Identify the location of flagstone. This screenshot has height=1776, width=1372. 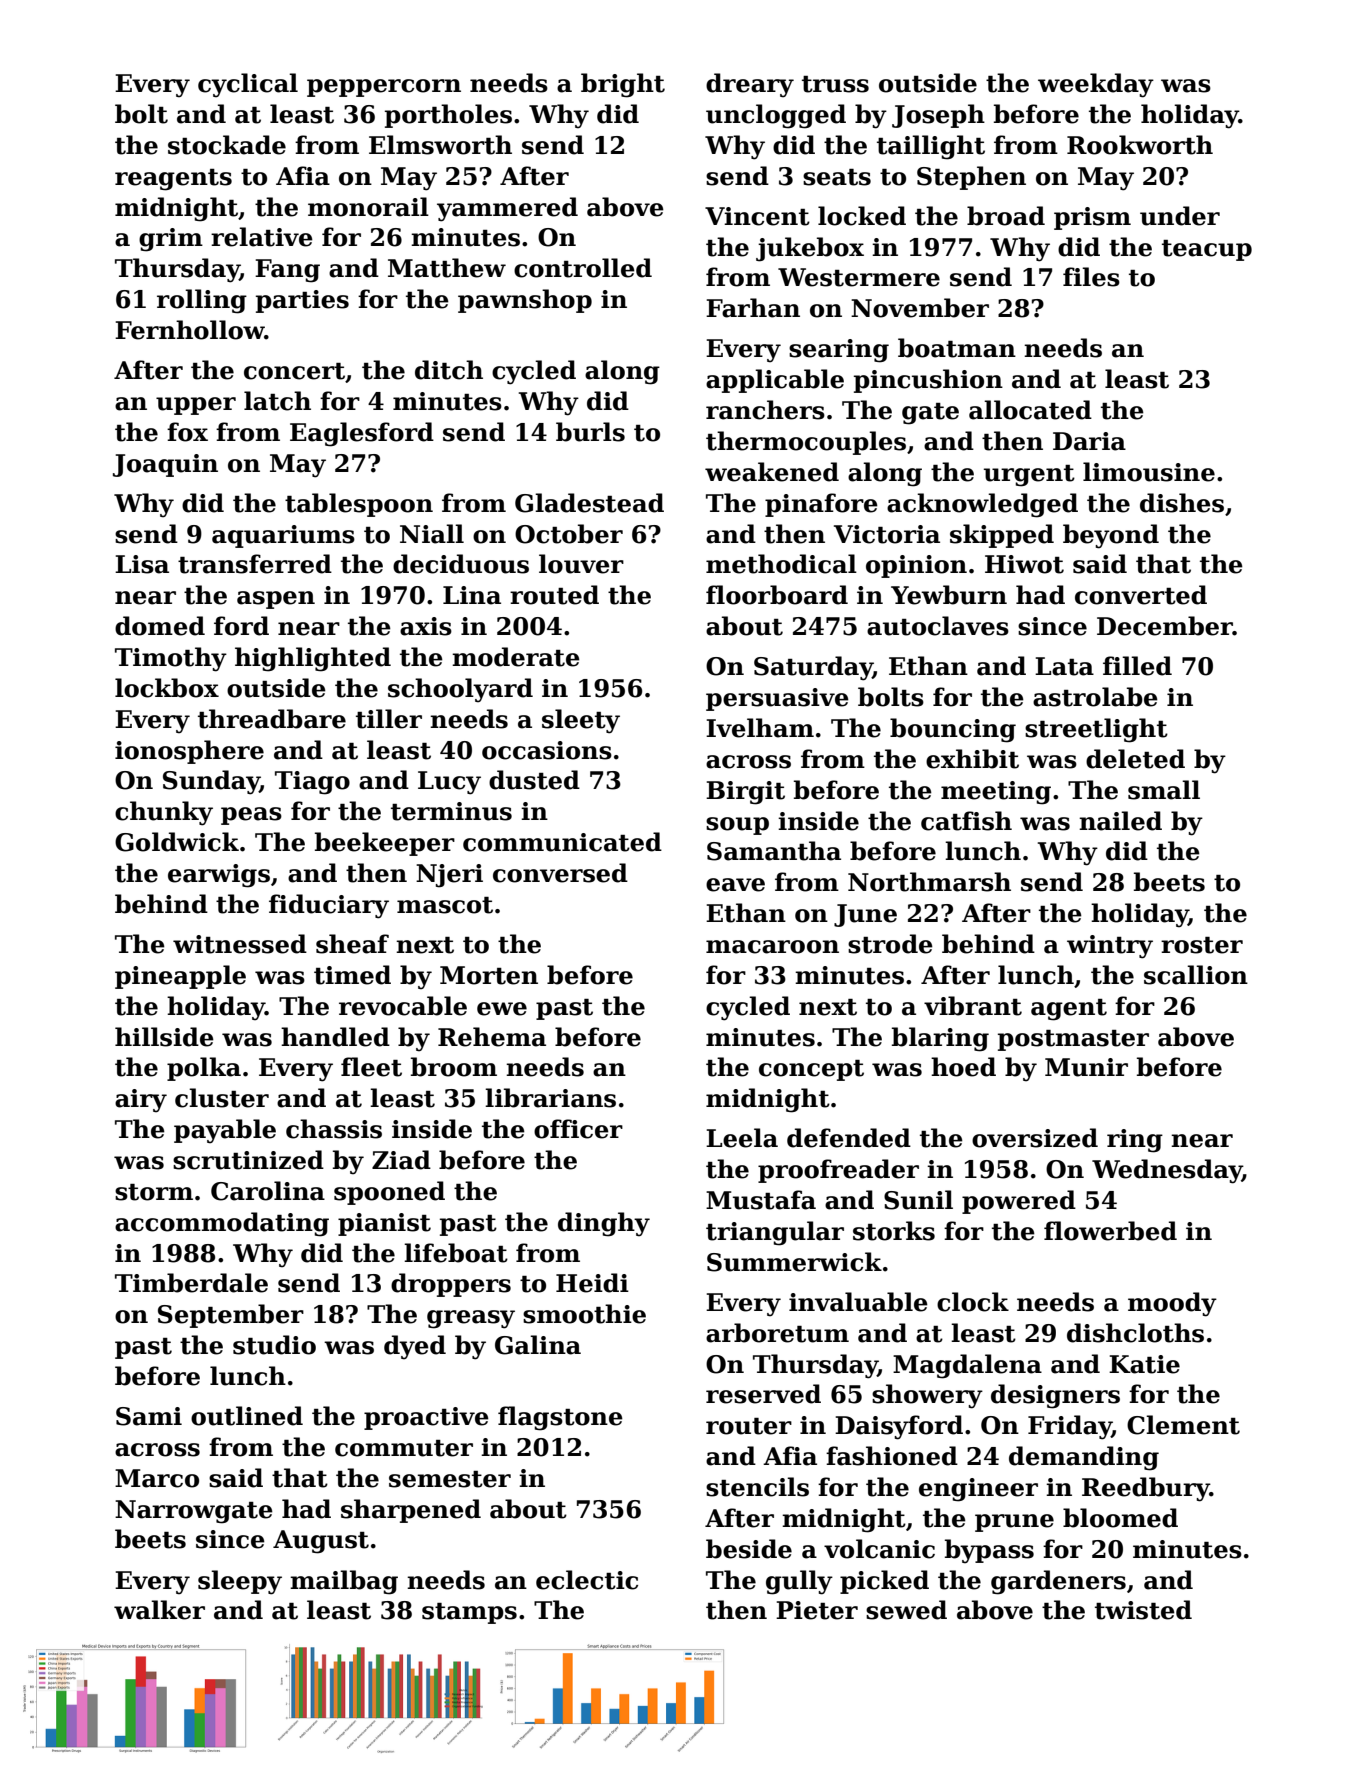
(560, 1418).
